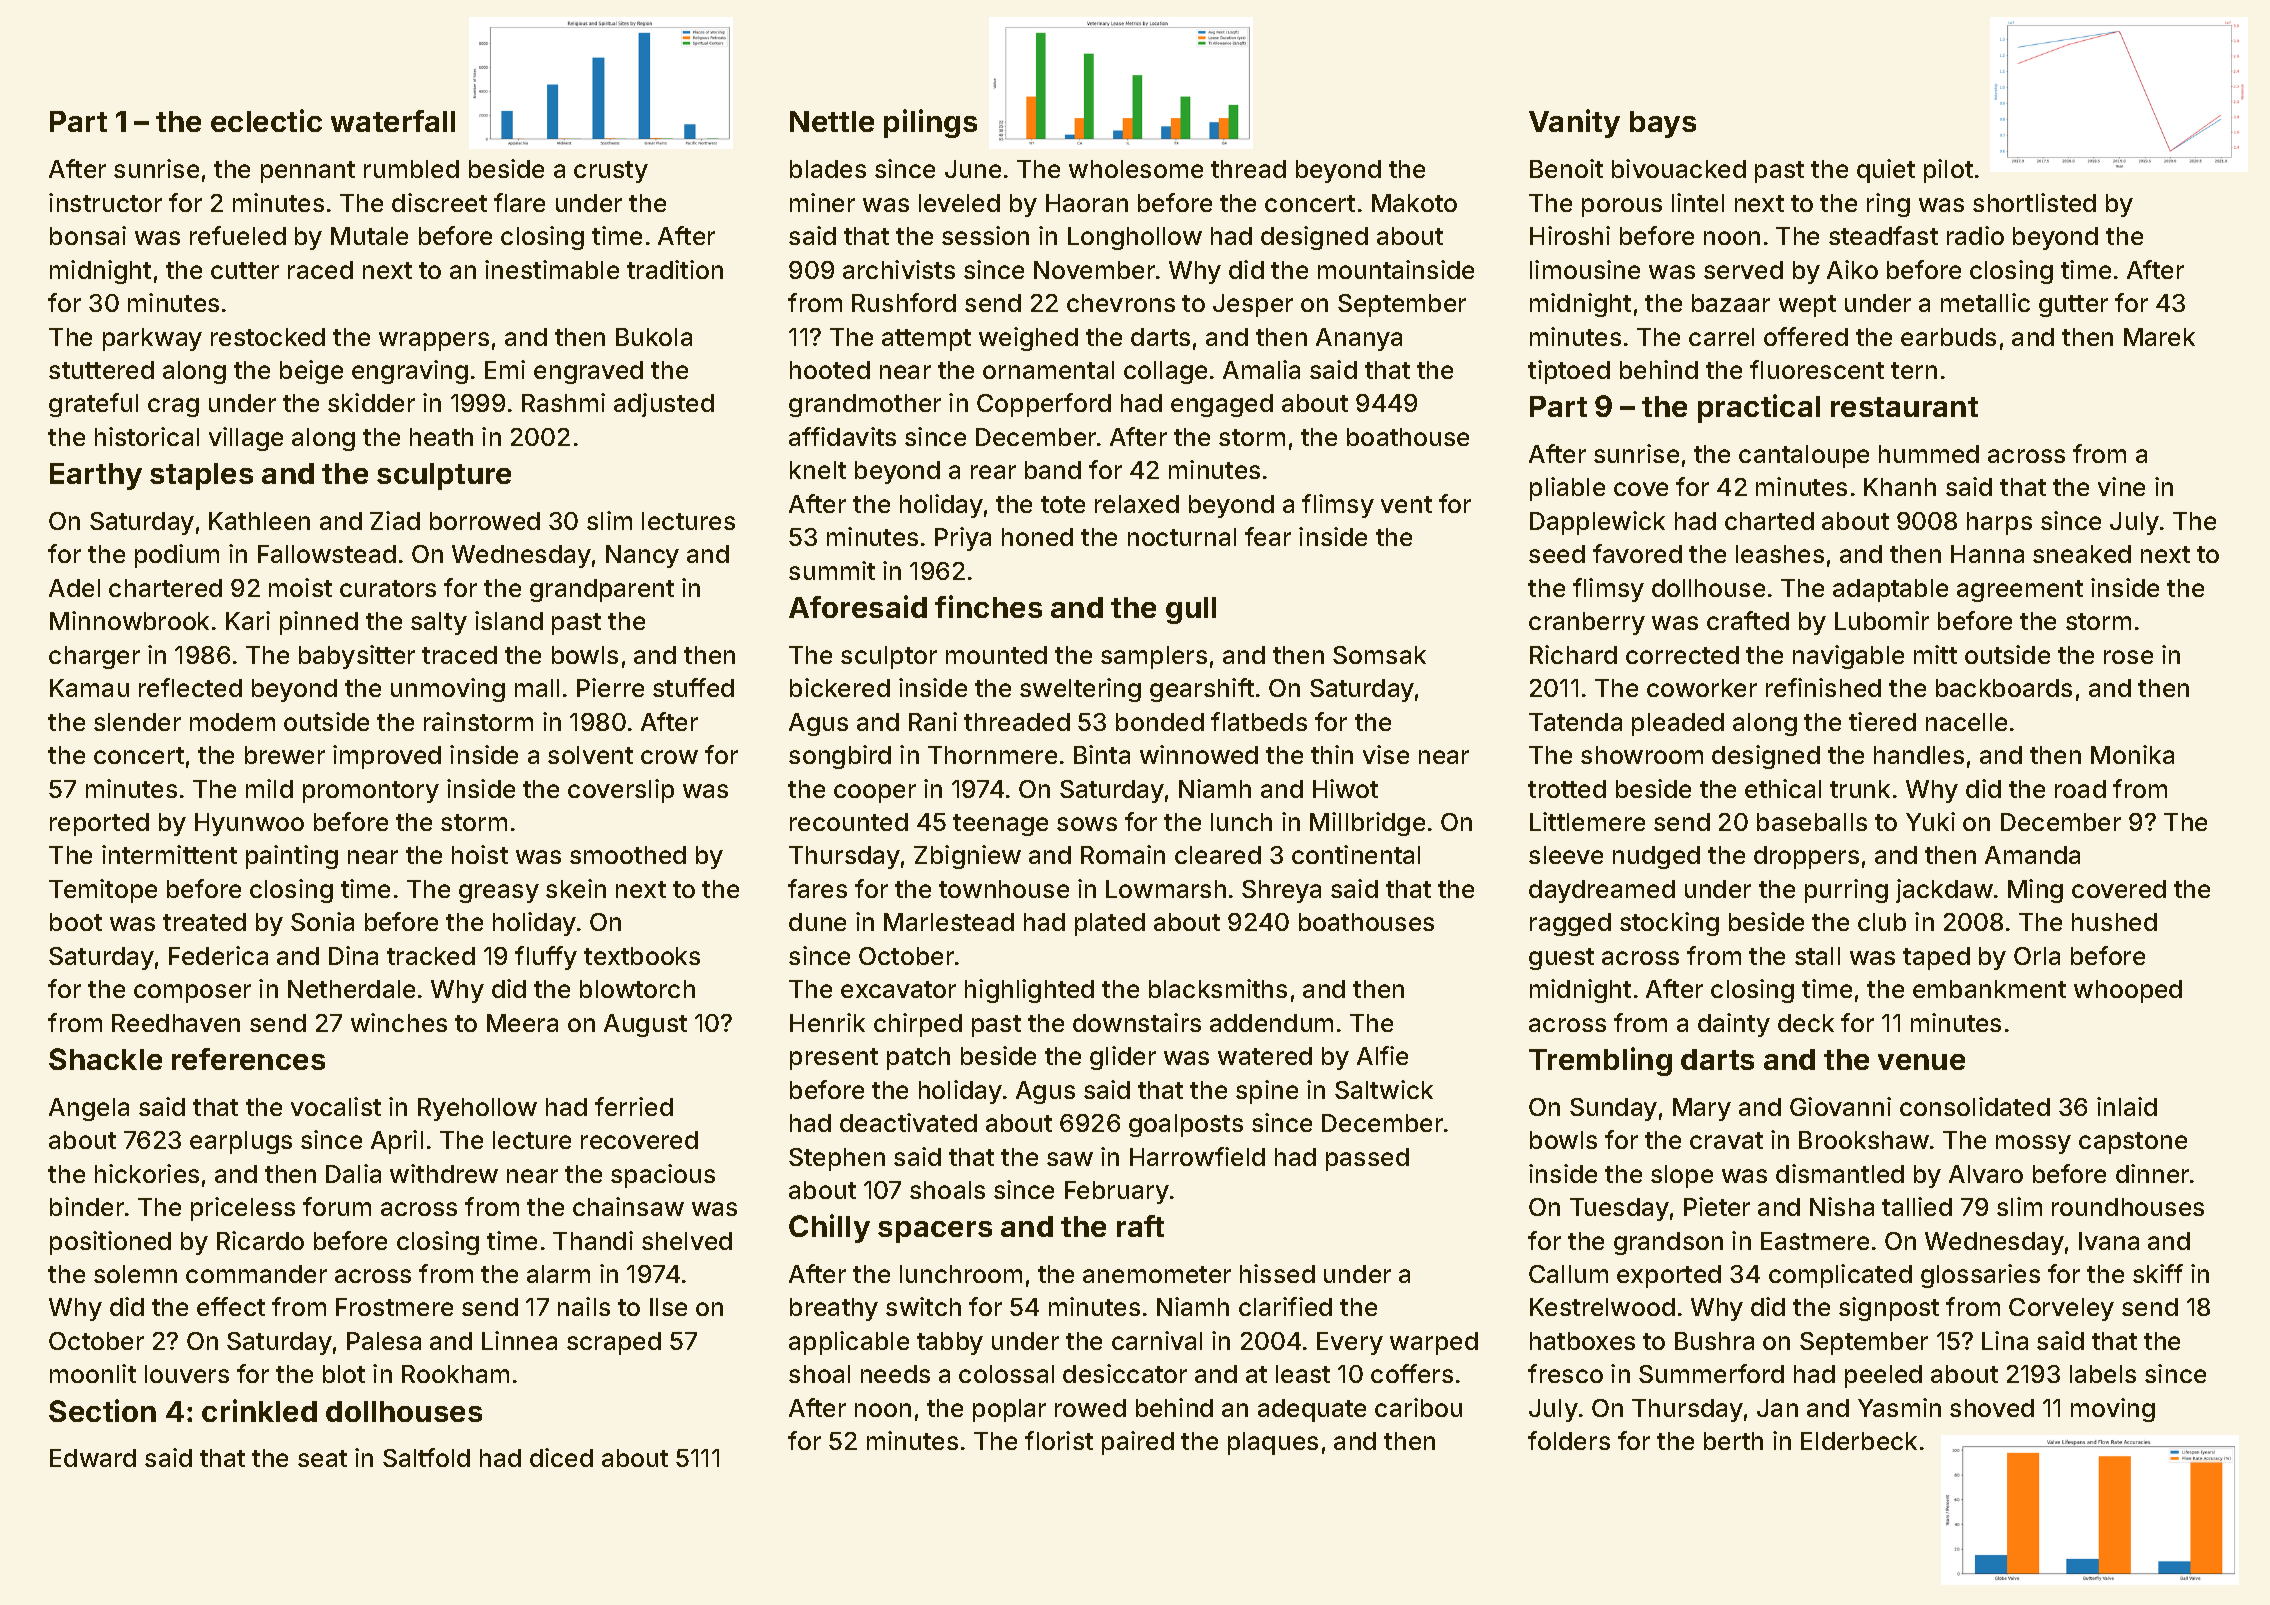  What do you see at coordinates (829, 1228) in the image?
I see `Chilly` at bounding box center [829, 1228].
